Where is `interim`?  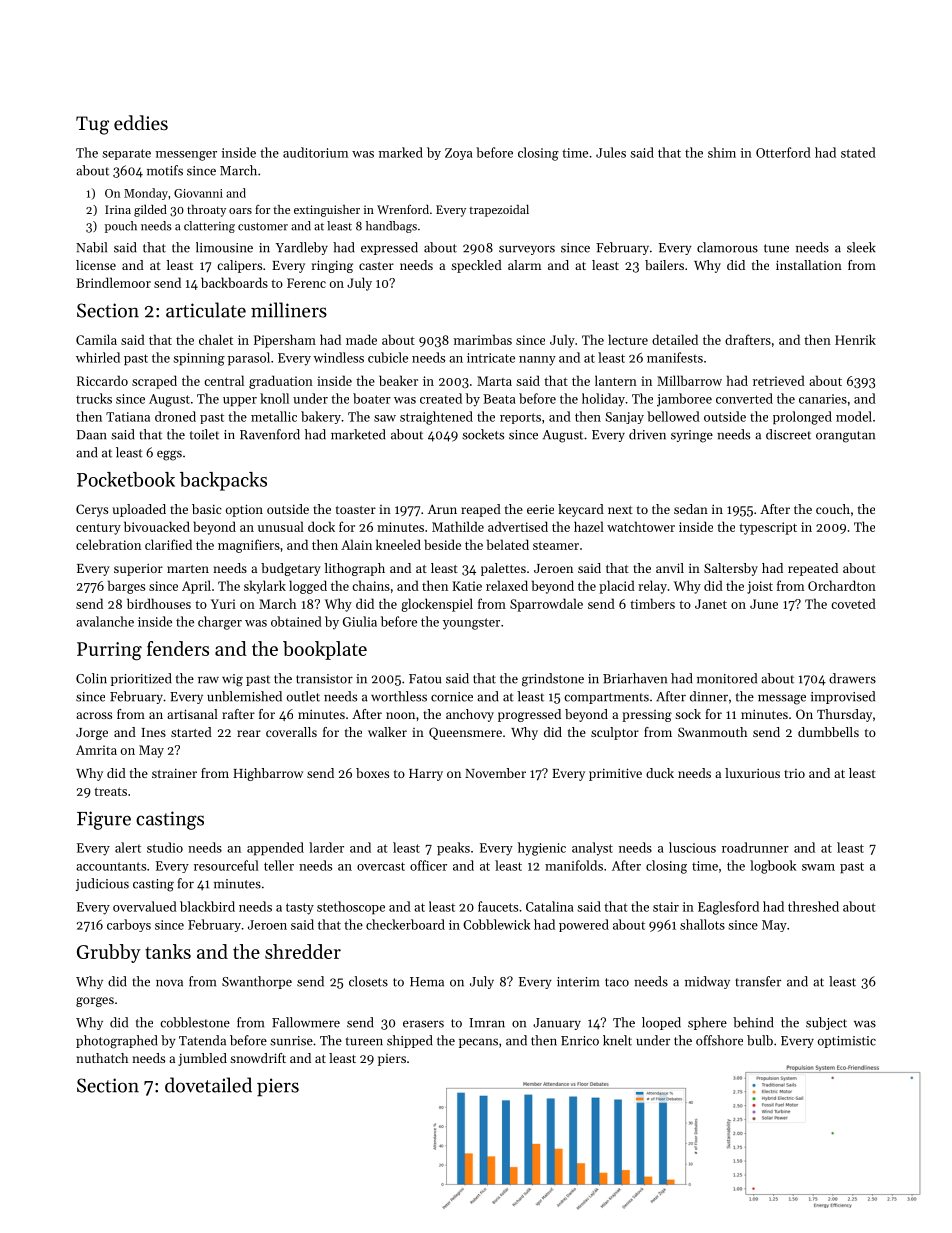
interim is located at coordinates (578, 982).
